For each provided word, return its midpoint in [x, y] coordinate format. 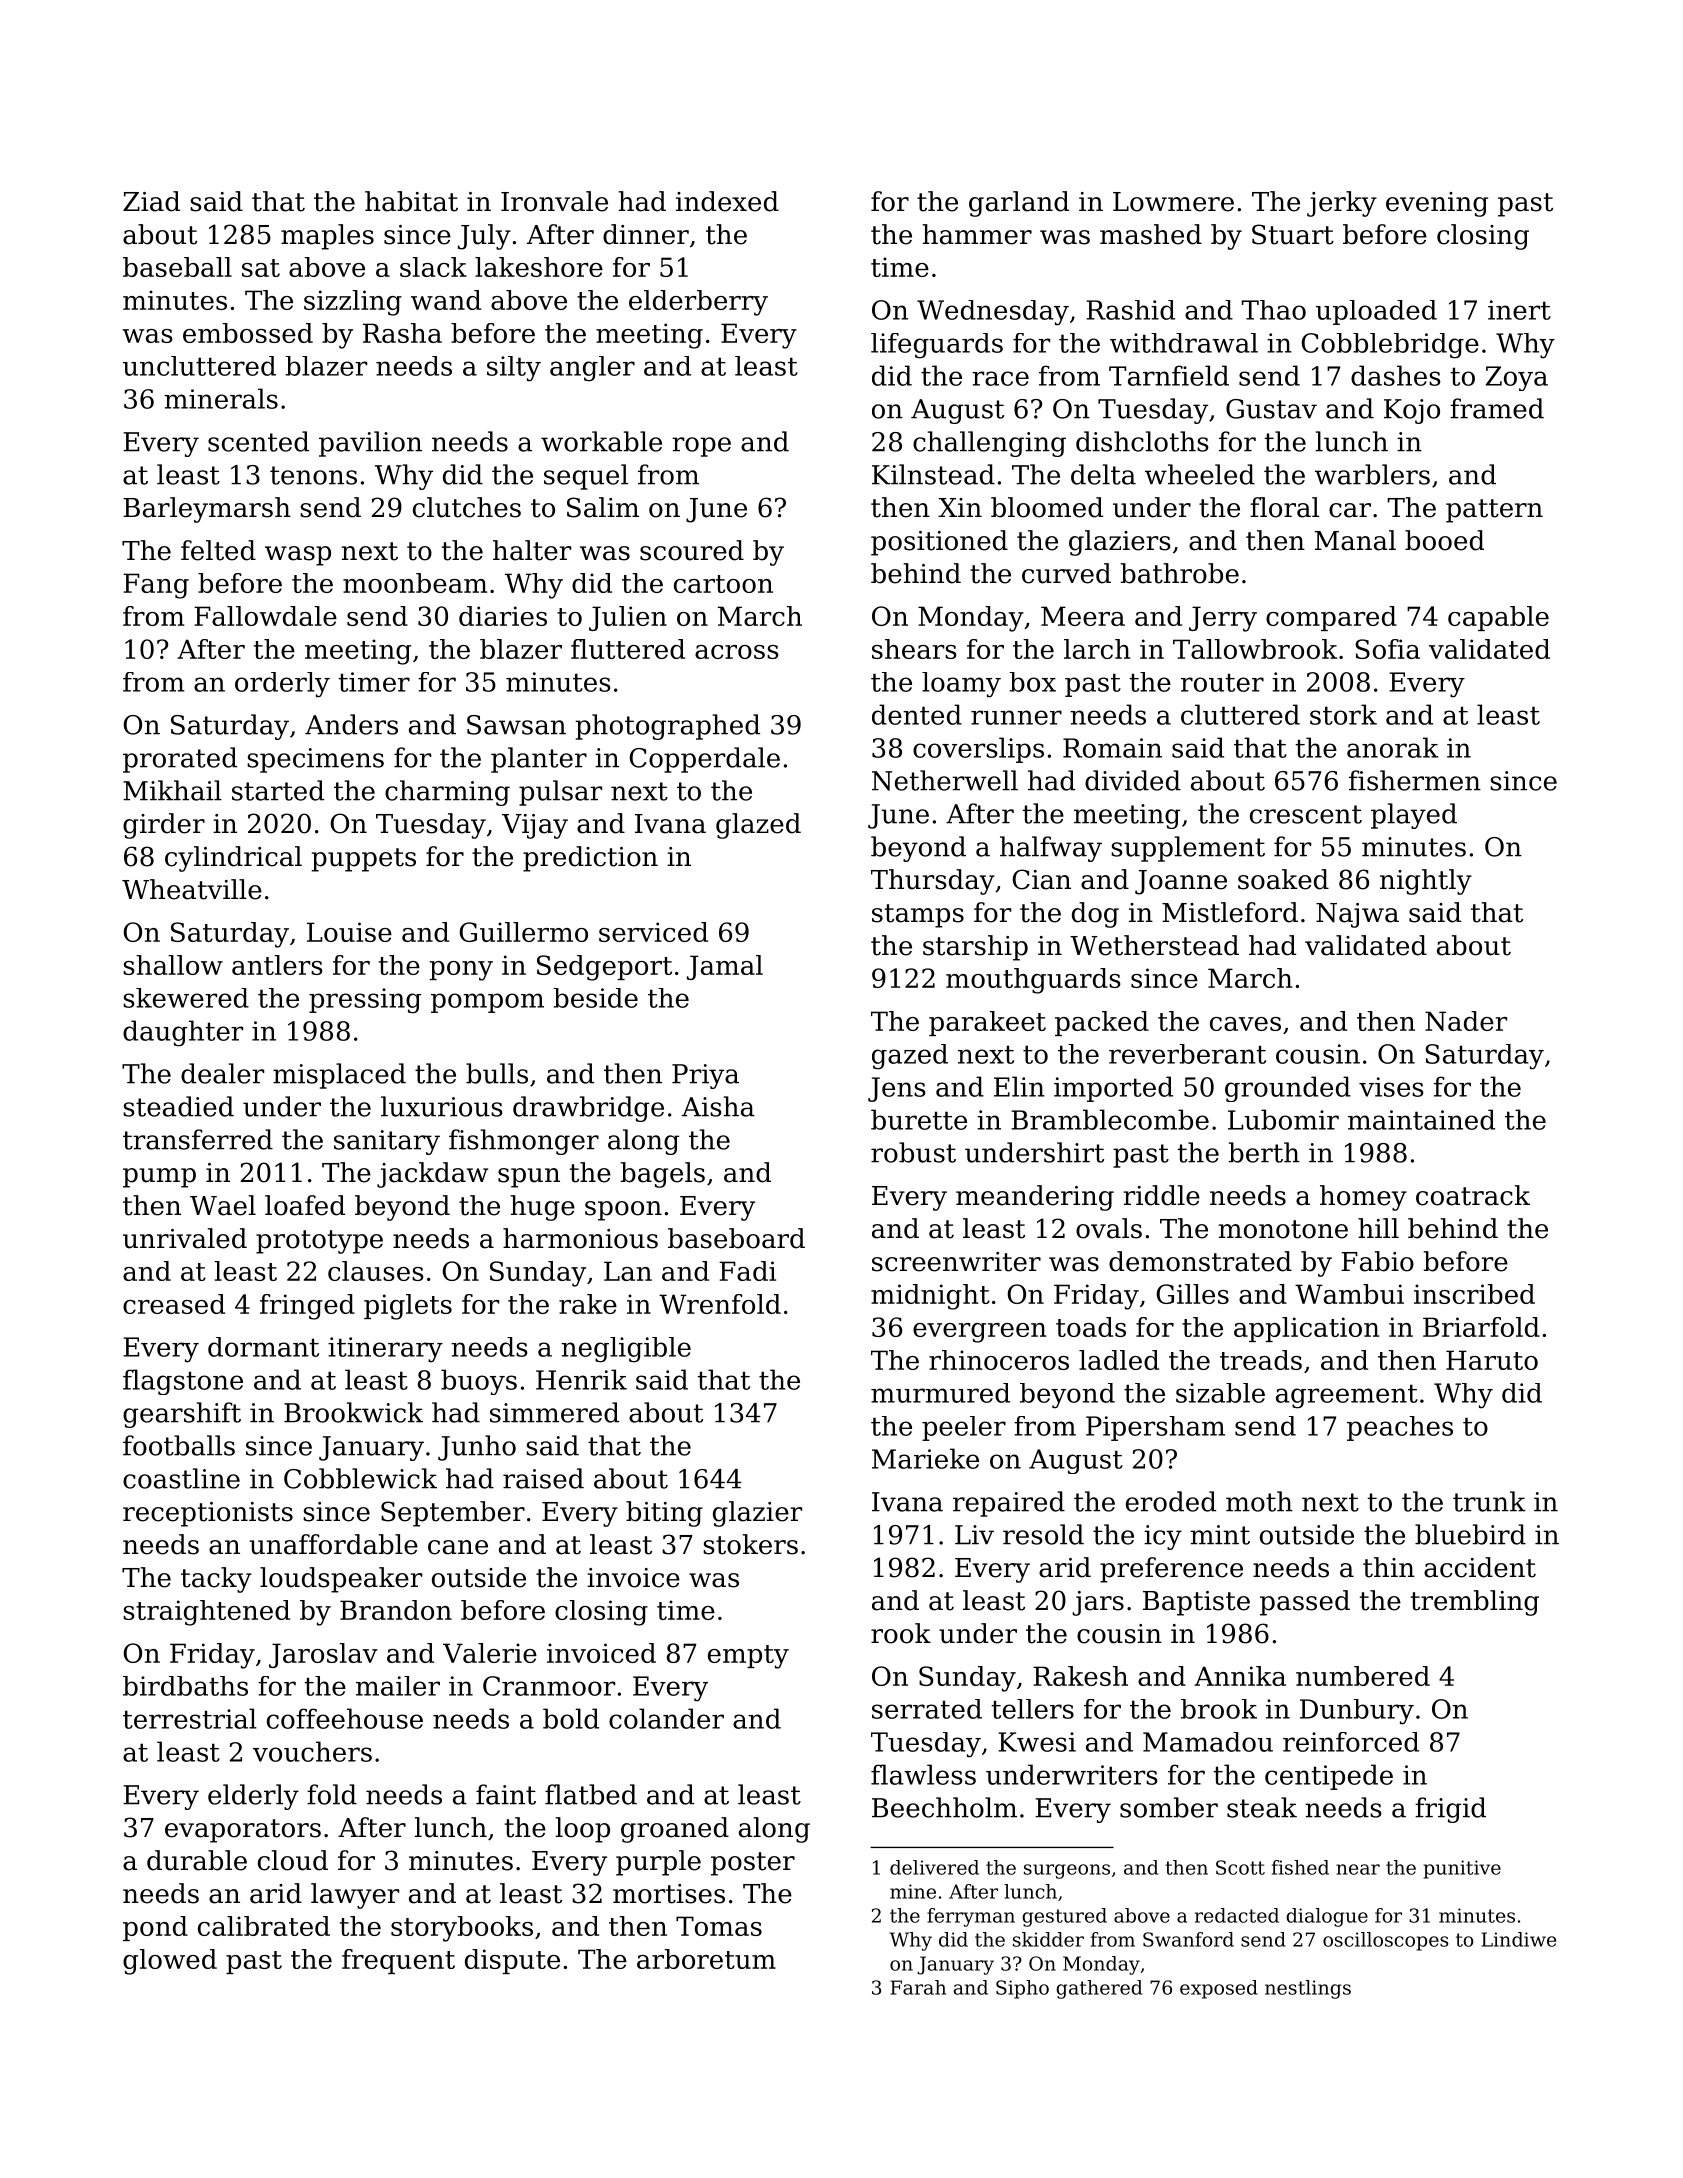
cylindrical [233, 859]
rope [701, 447]
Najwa [1357, 915]
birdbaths [185, 1686]
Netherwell [945, 780]
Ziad [151, 201]
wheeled [1200, 474]
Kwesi [1037, 1742]
